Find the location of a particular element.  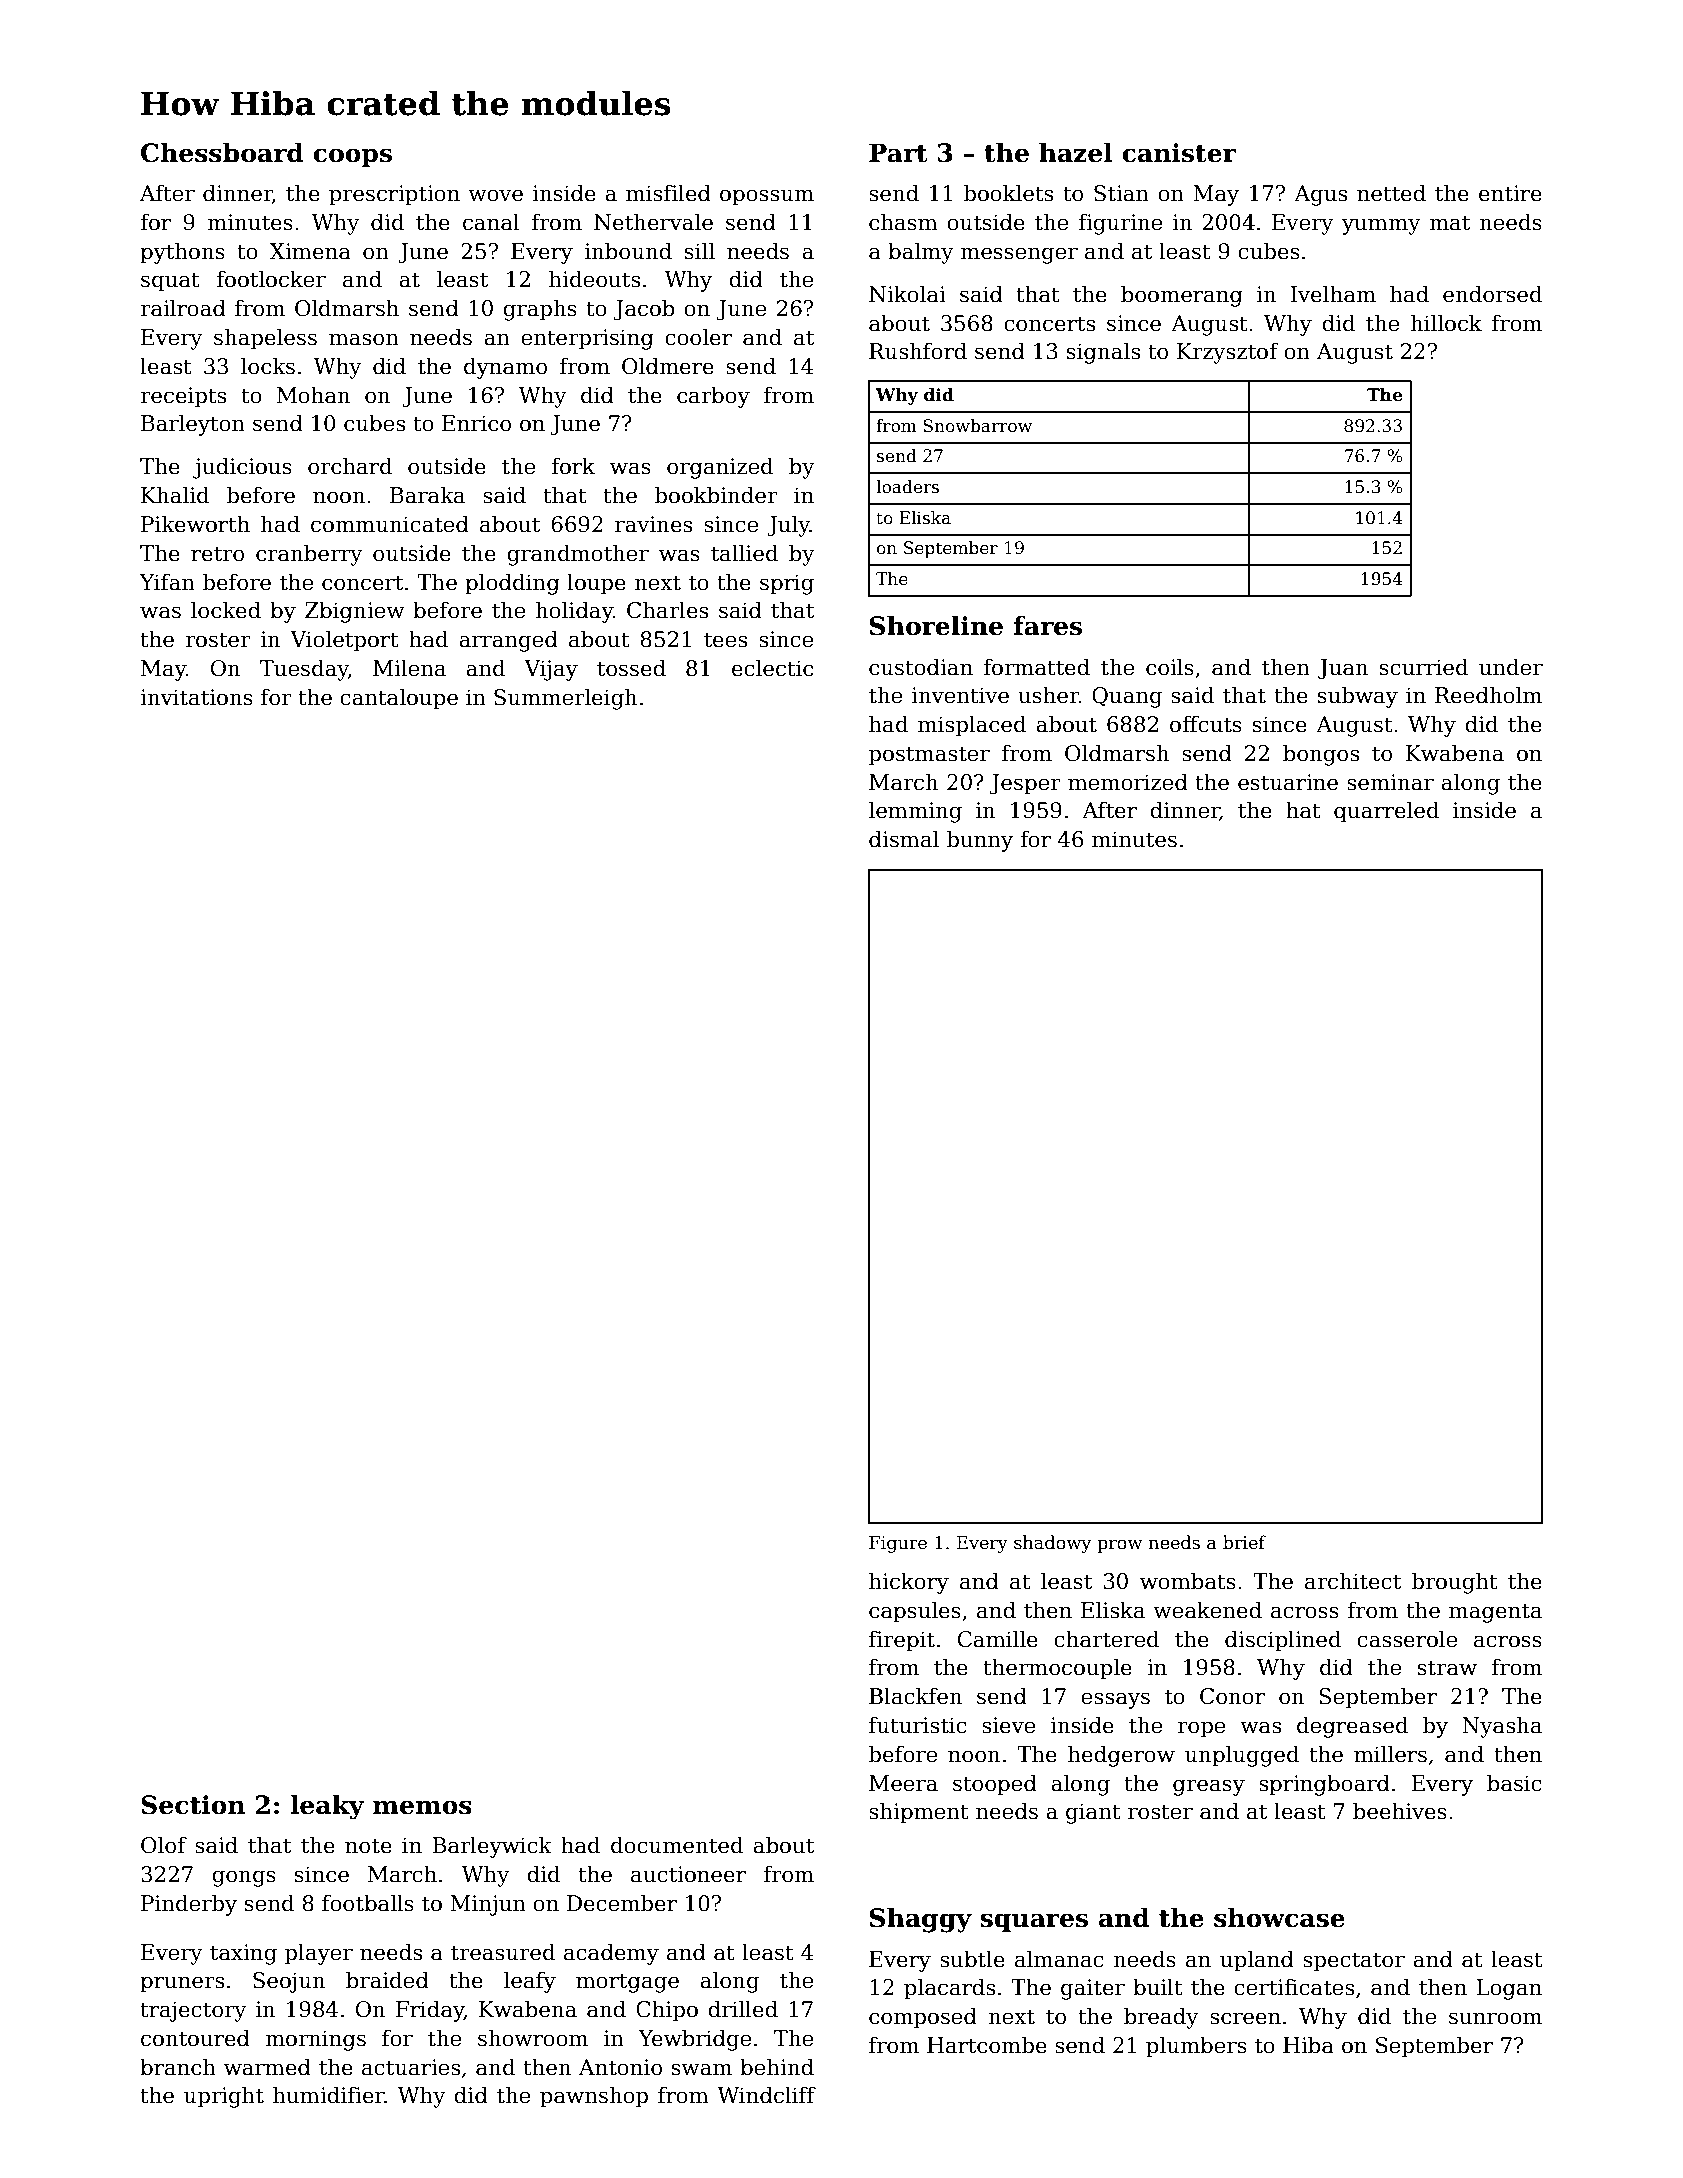

weakened is located at coordinates (1207, 1610).
